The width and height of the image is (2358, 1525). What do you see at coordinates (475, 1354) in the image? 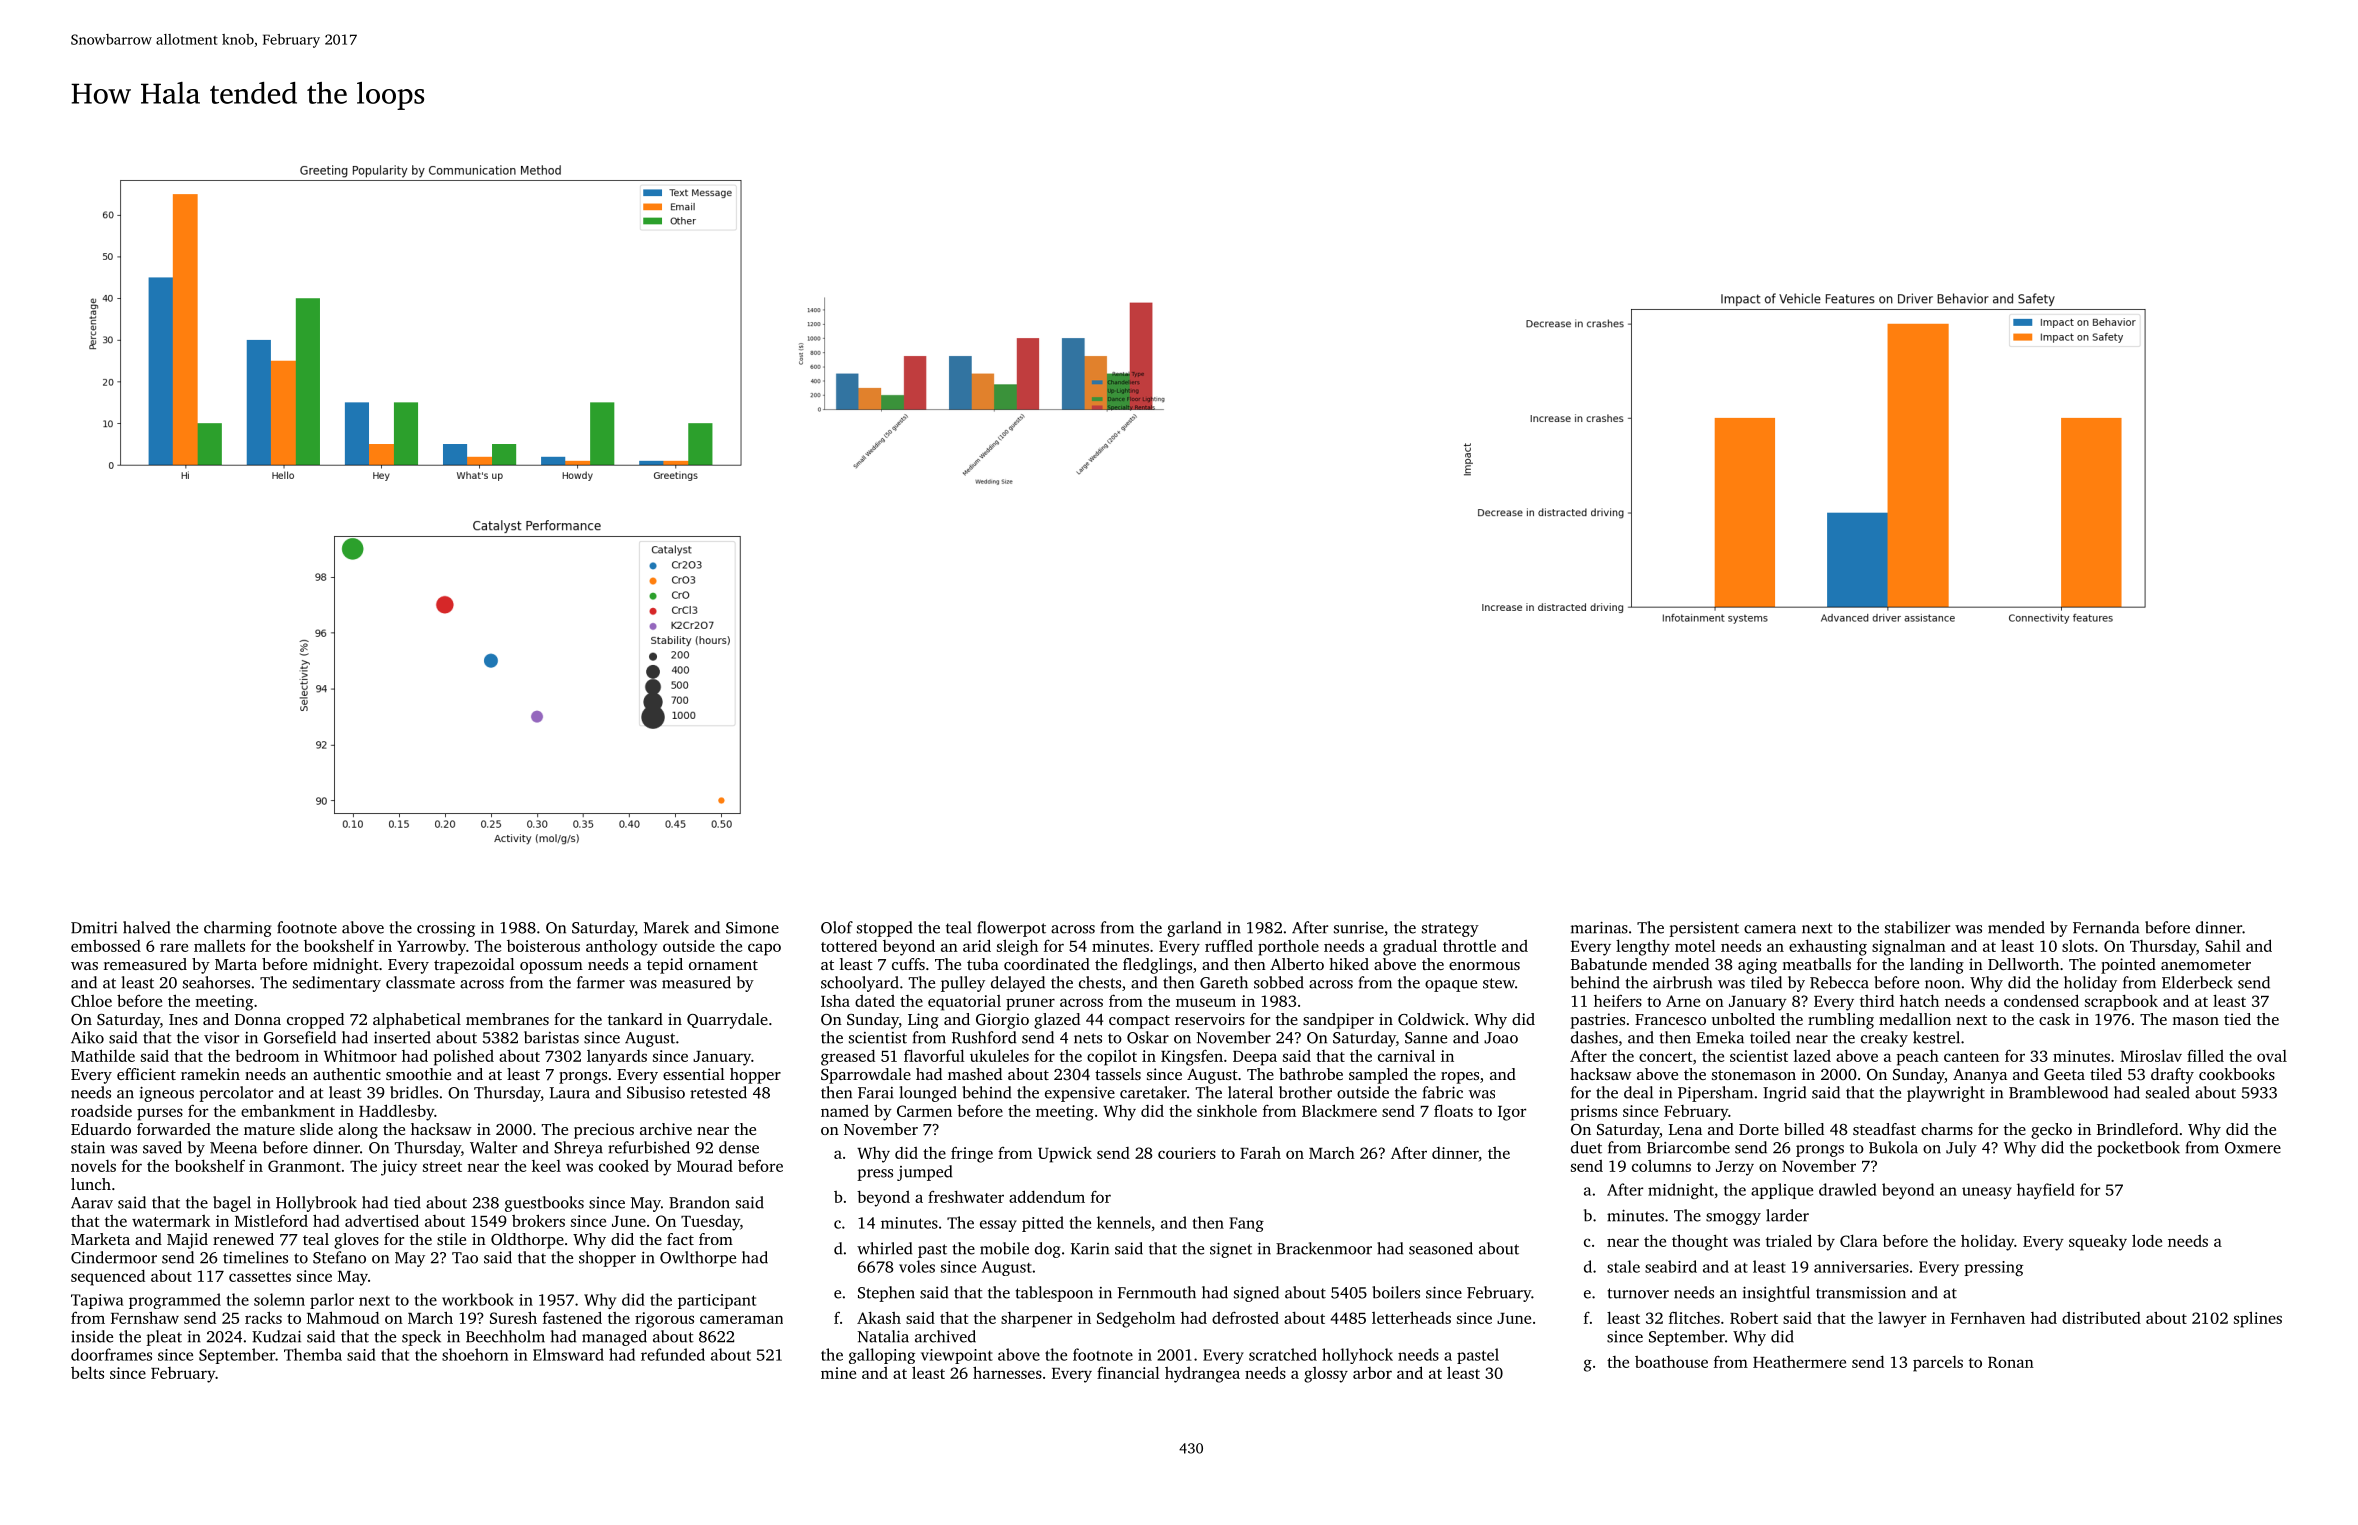
I see `shoehorn` at bounding box center [475, 1354].
